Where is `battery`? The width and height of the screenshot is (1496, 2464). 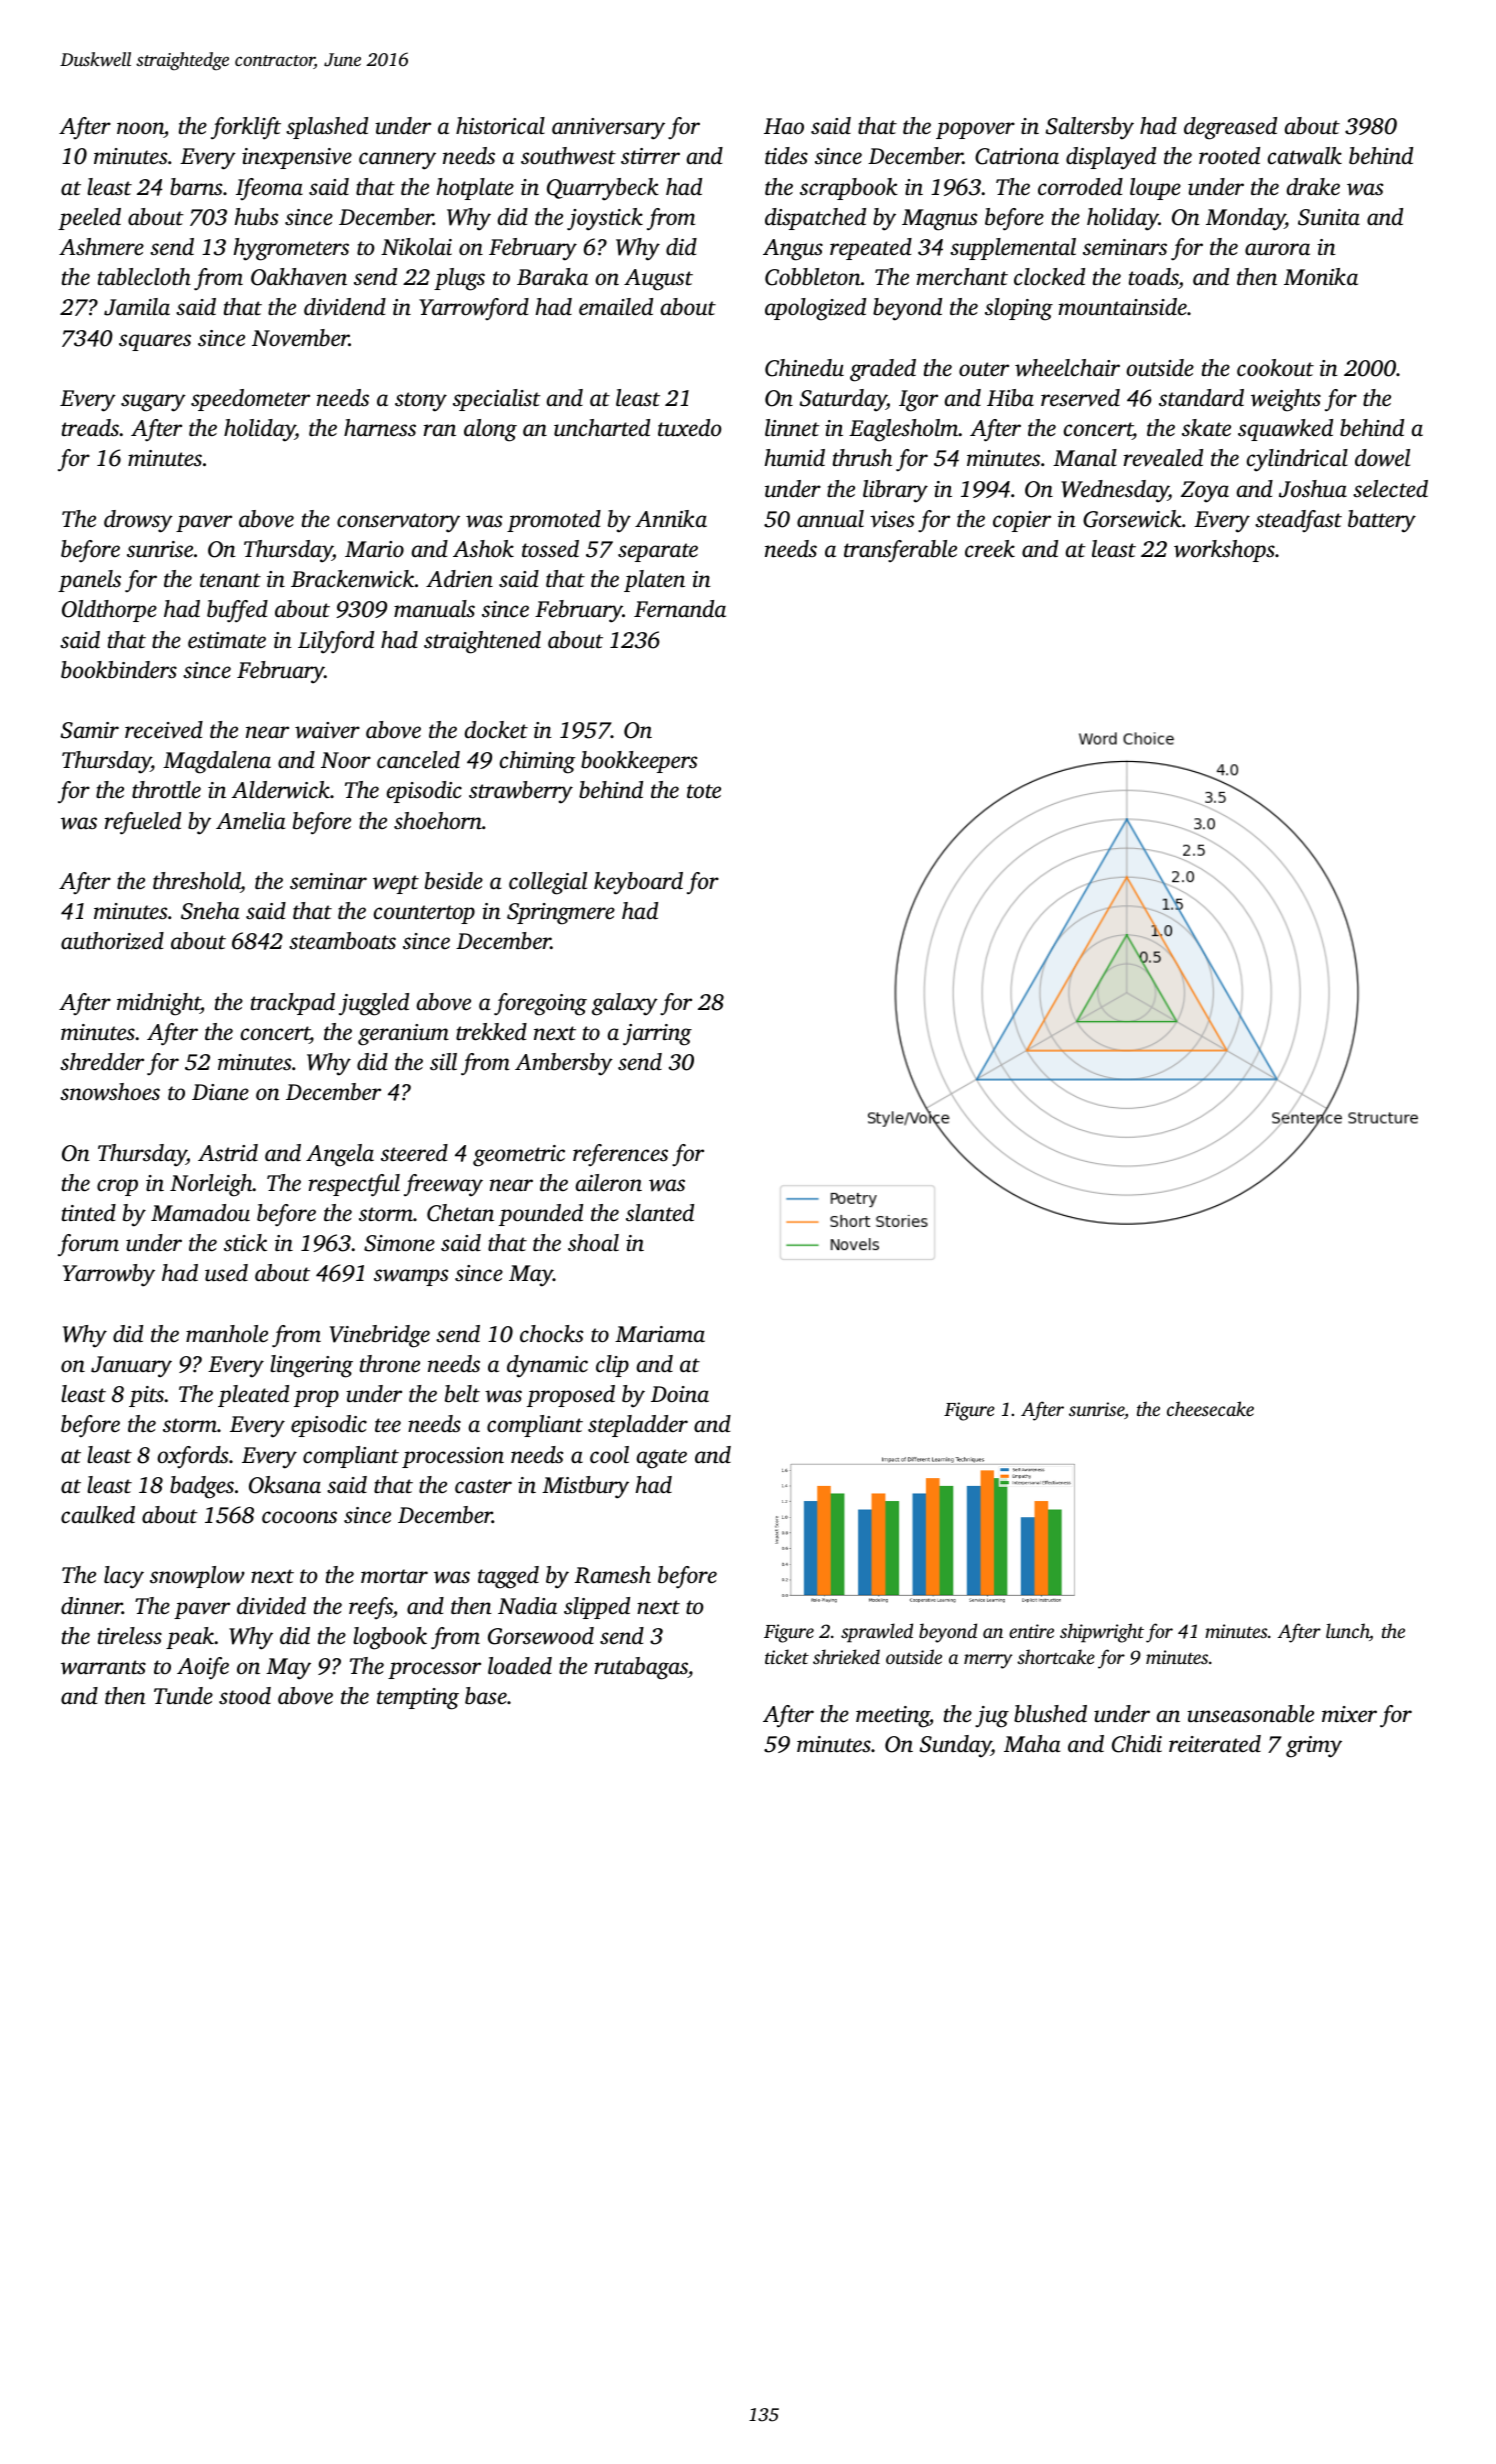 battery is located at coordinates (1382, 521).
